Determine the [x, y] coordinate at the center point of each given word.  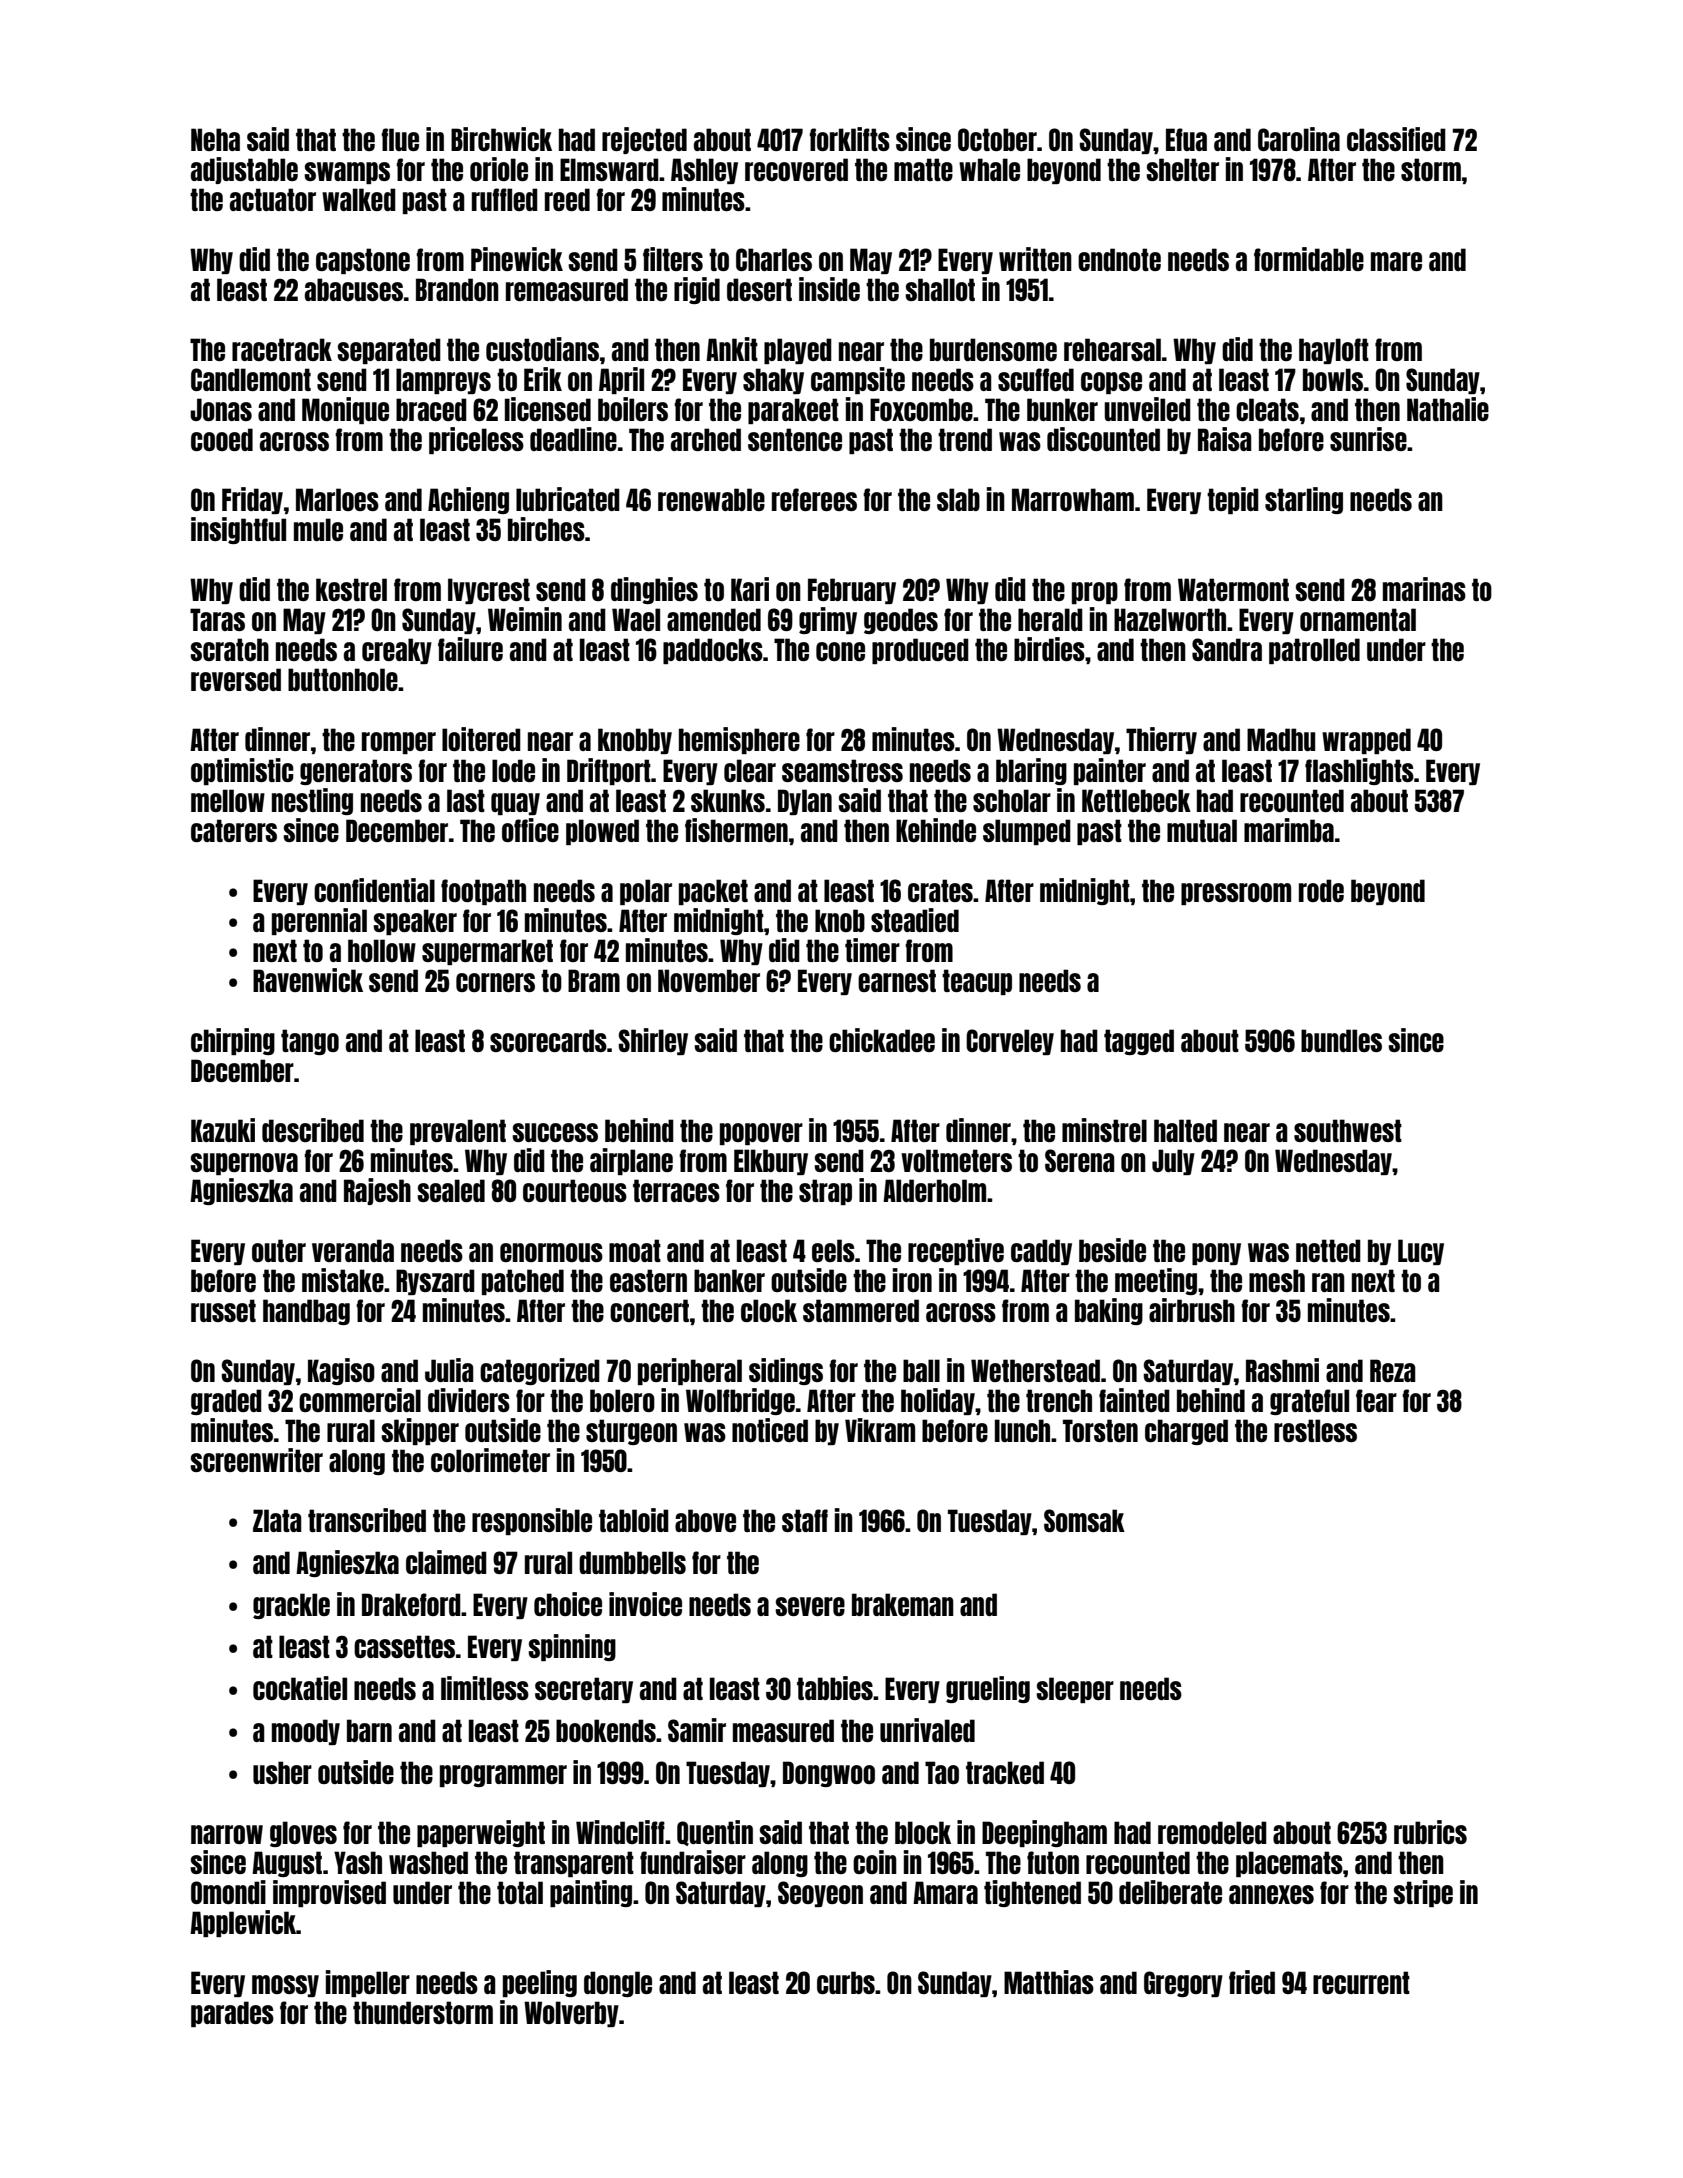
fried [1252, 1982]
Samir [697, 1730]
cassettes [404, 1646]
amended [714, 619]
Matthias [1049, 1982]
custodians [542, 349]
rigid [697, 290]
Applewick [243, 1923]
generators [356, 772]
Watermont [1233, 589]
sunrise [1368, 439]
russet [223, 1310]
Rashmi [1282, 1370]
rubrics [1430, 1832]
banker [729, 1280]
